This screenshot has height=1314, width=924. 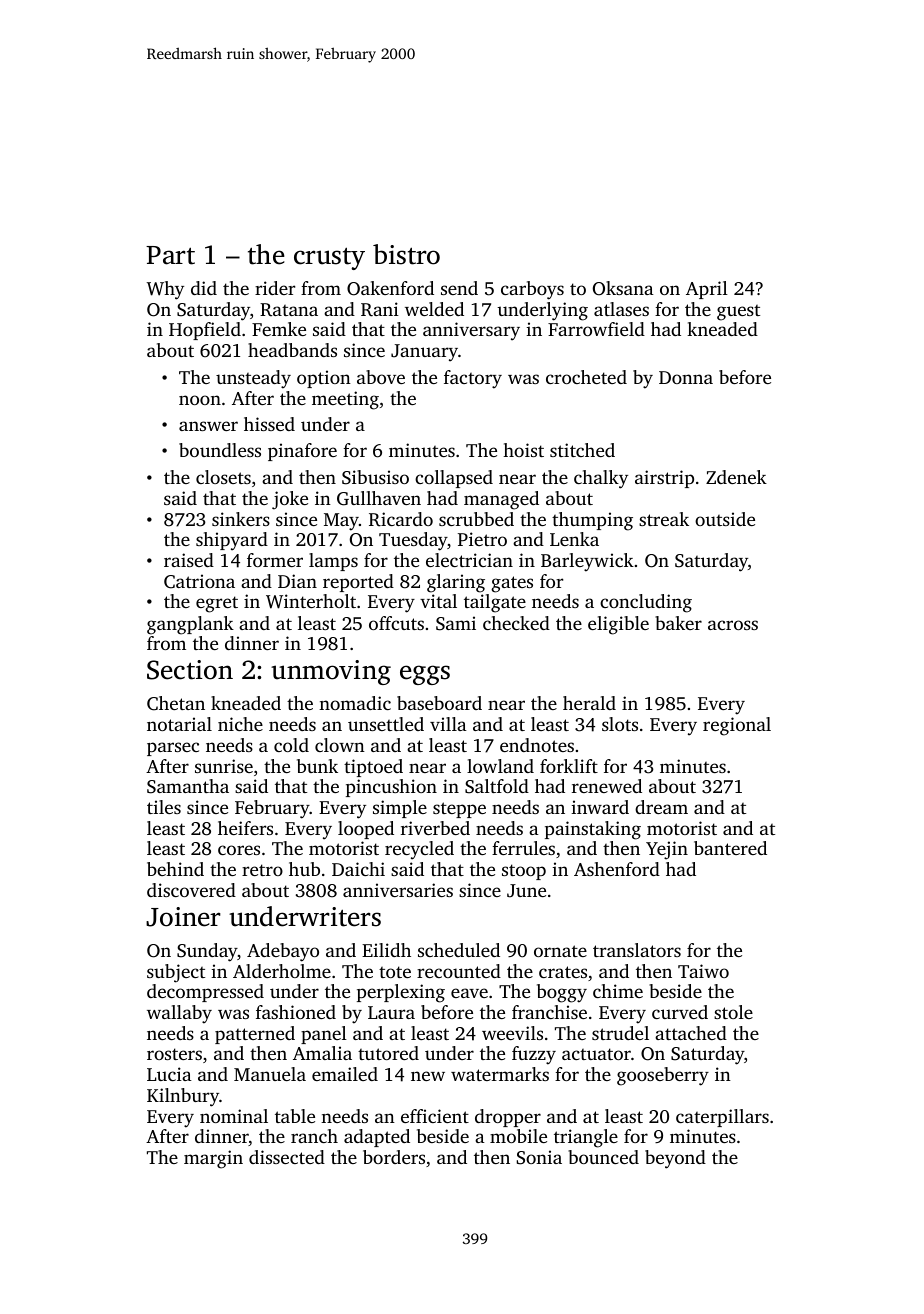 I want to click on carboys, so click(x=532, y=290).
